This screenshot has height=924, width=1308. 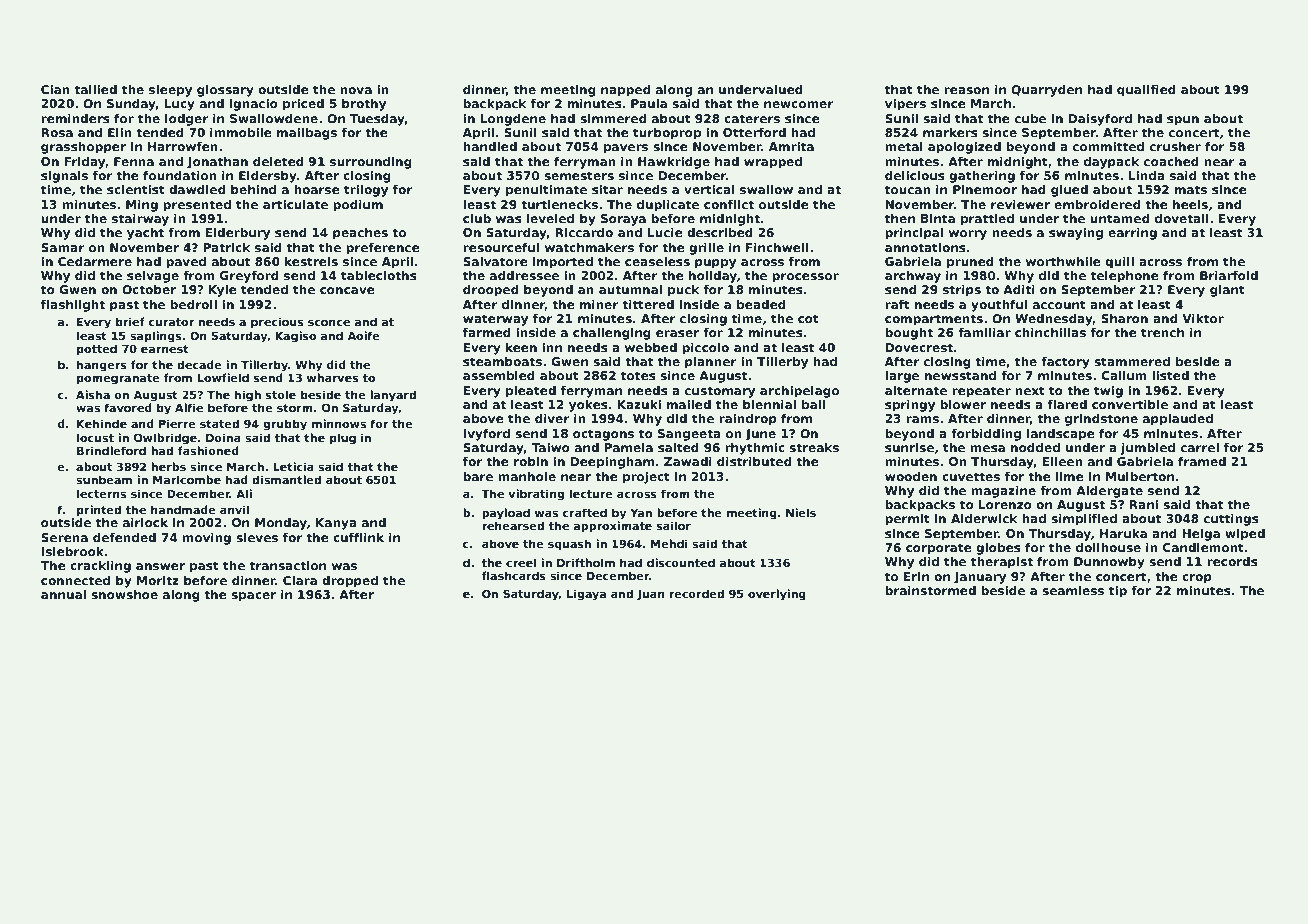 What do you see at coordinates (63, 247) in the screenshot?
I see `Samar` at bounding box center [63, 247].
